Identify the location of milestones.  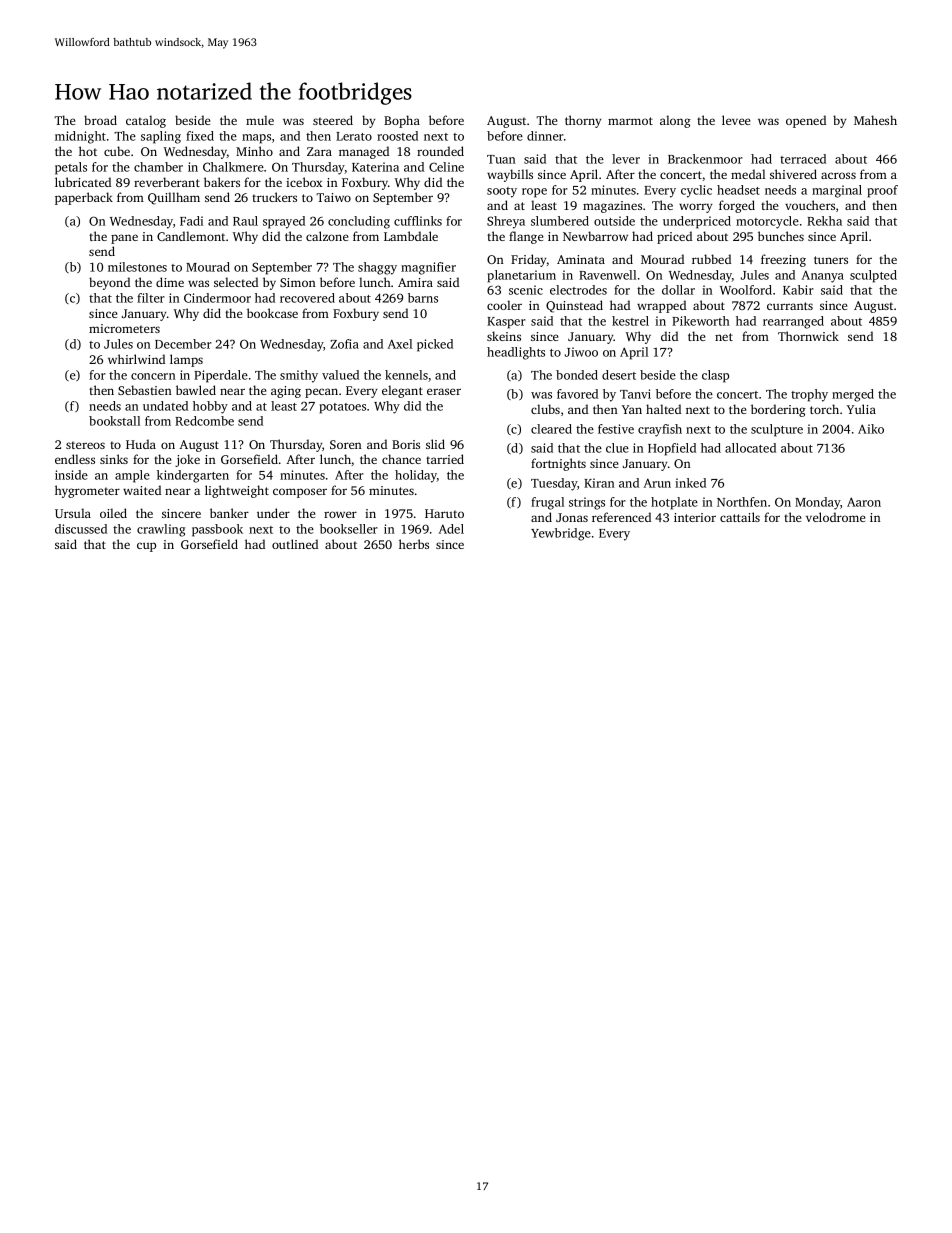
(137, 267).
